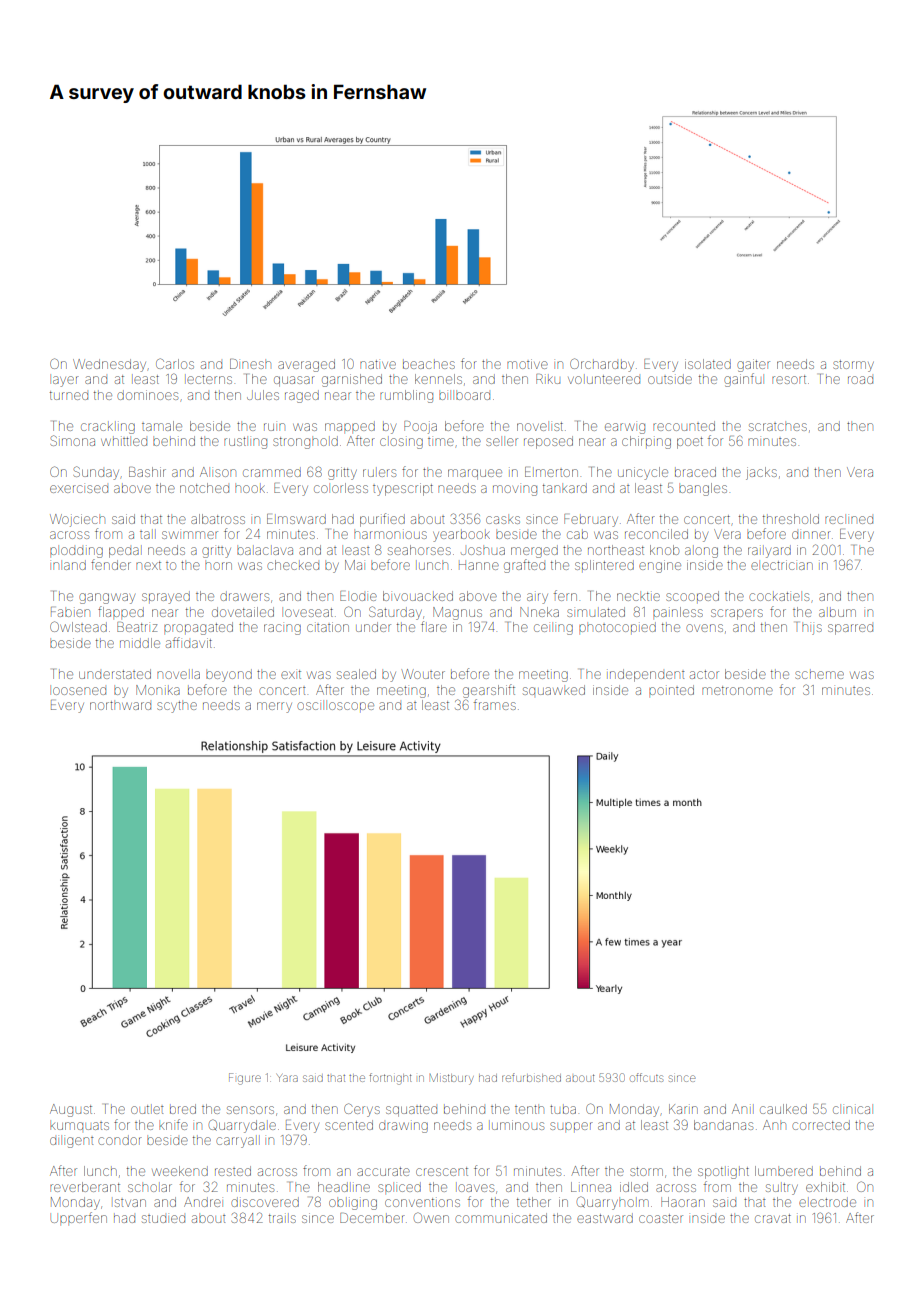 The height and width of the document is (1308, 924). What do you see at coordinates (358, 596) in the document?
I see `Elodie` at bounding box center [358, 596].
